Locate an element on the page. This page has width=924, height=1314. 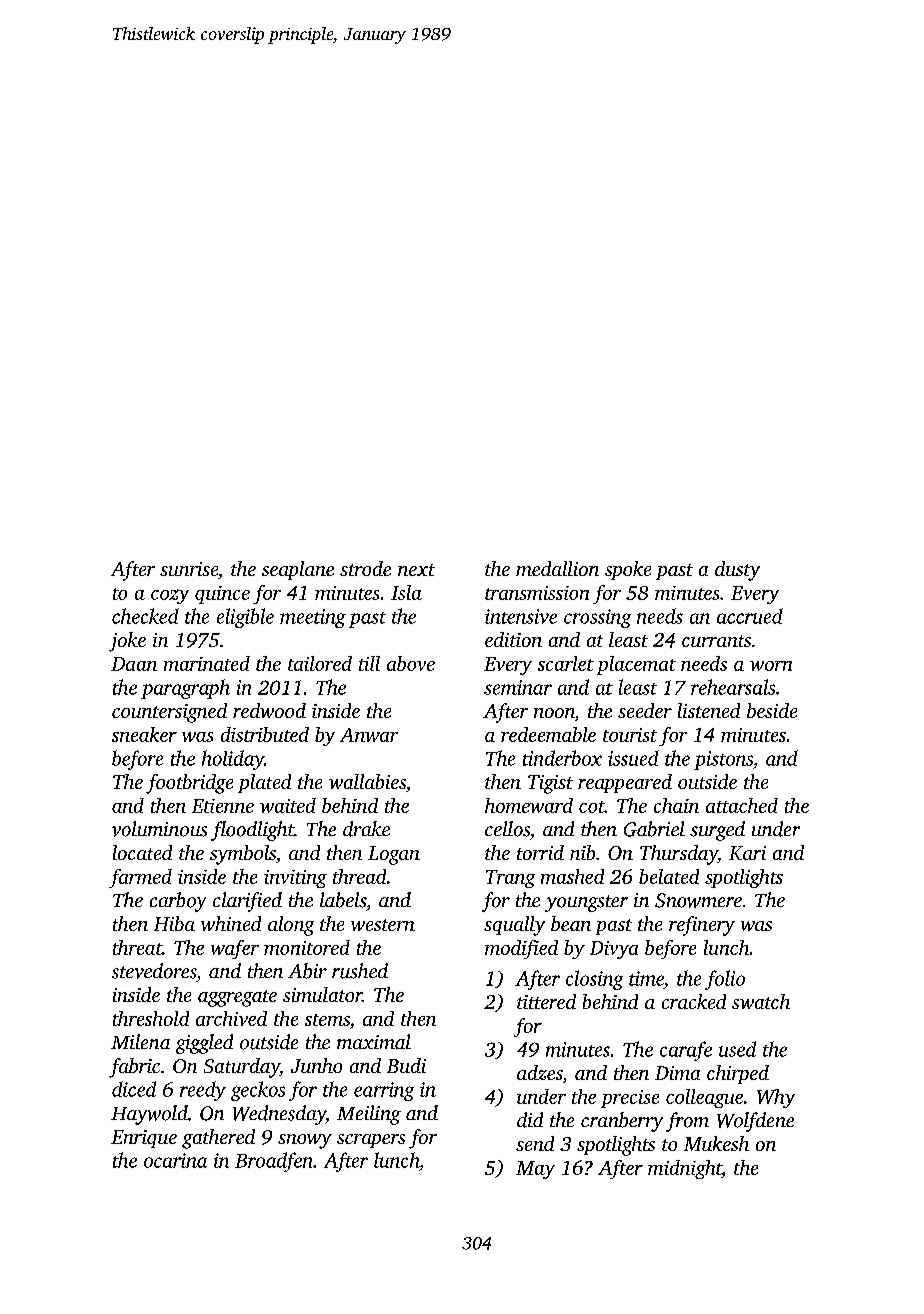
footbridge is located at coordinates (189, 784).
